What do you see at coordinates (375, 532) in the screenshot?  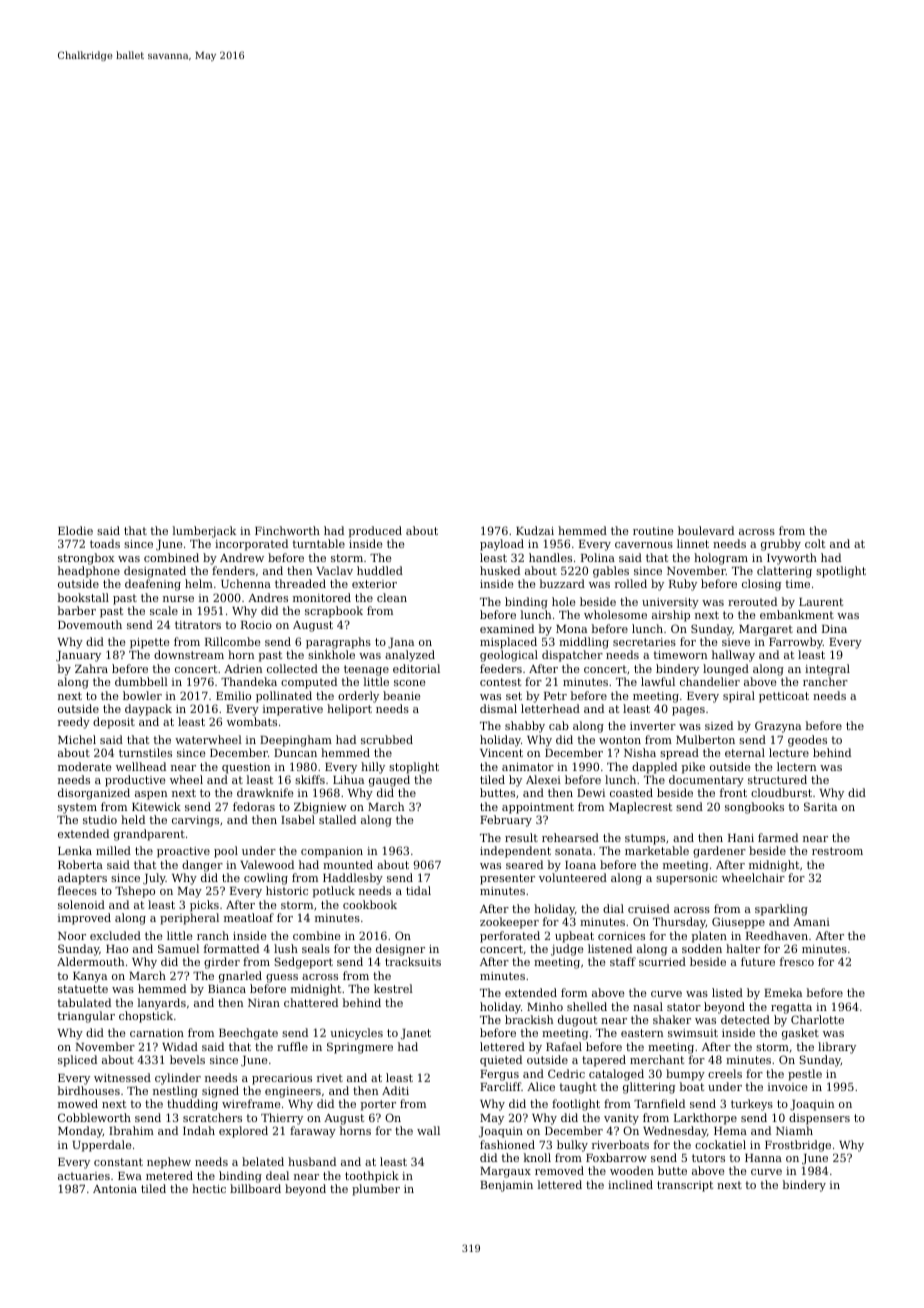 I see `produced` at bounding box center [375, 532].
